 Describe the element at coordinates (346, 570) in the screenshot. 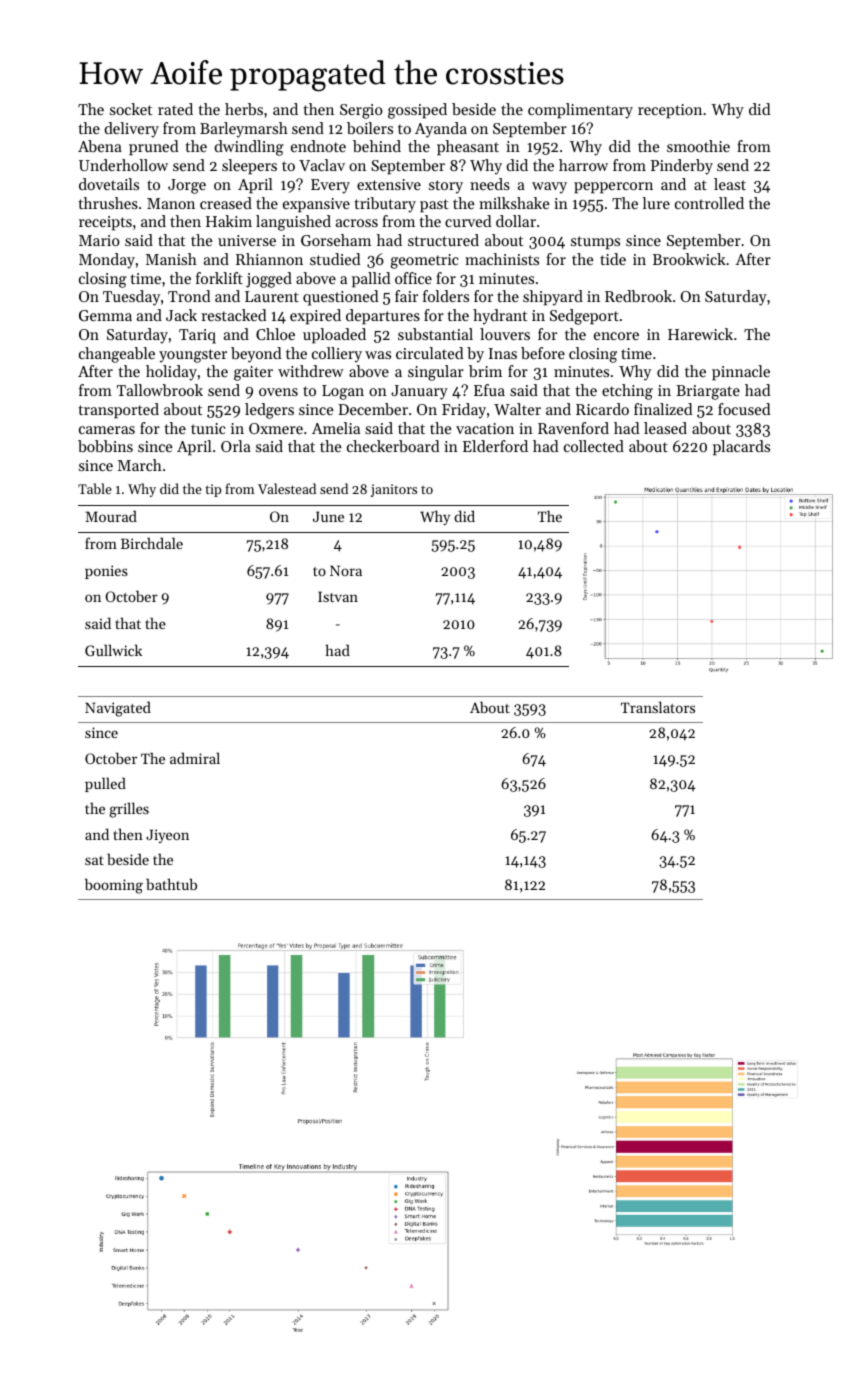

I see `Nora` at that location.
